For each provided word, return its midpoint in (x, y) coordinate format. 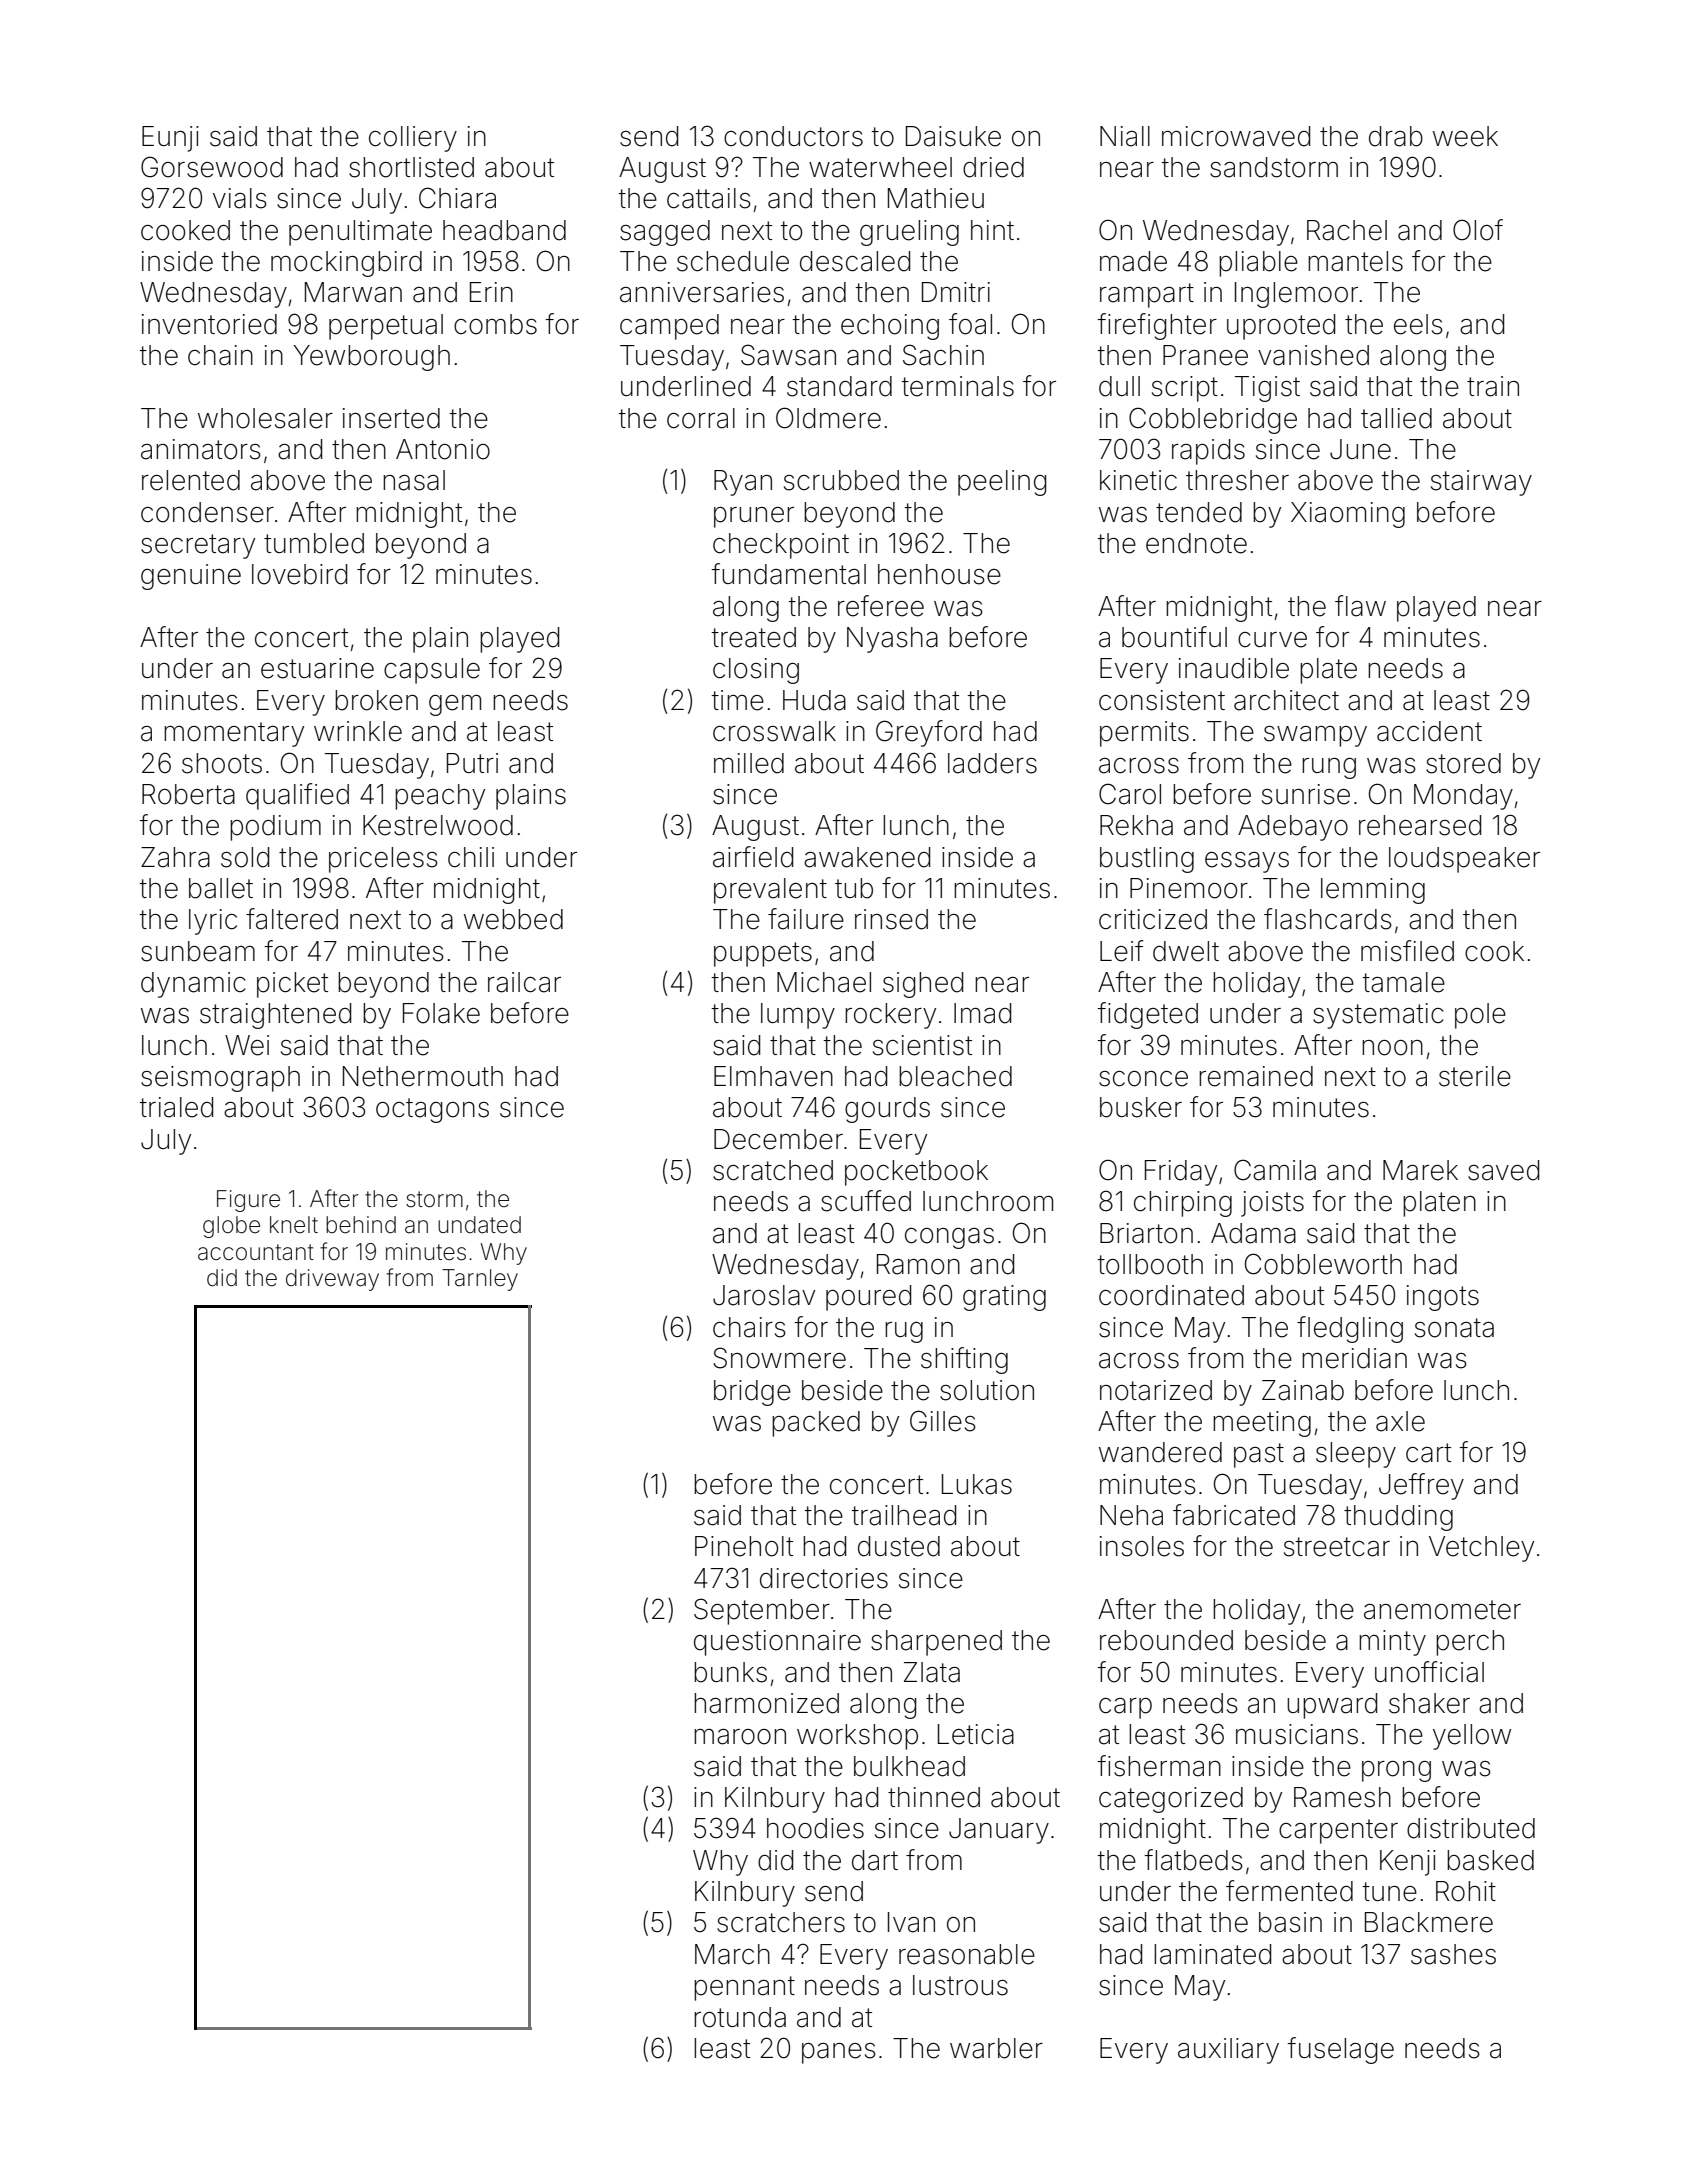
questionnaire (777, 1643)
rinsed (891, 919)
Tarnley (480, 1280)
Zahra (175, 857)
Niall (1125, 136)
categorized (1171, 1800)
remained (1256, 1076)
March (732, 1954)
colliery (413, 139)
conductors (793, 136)
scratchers (781, 1922)
